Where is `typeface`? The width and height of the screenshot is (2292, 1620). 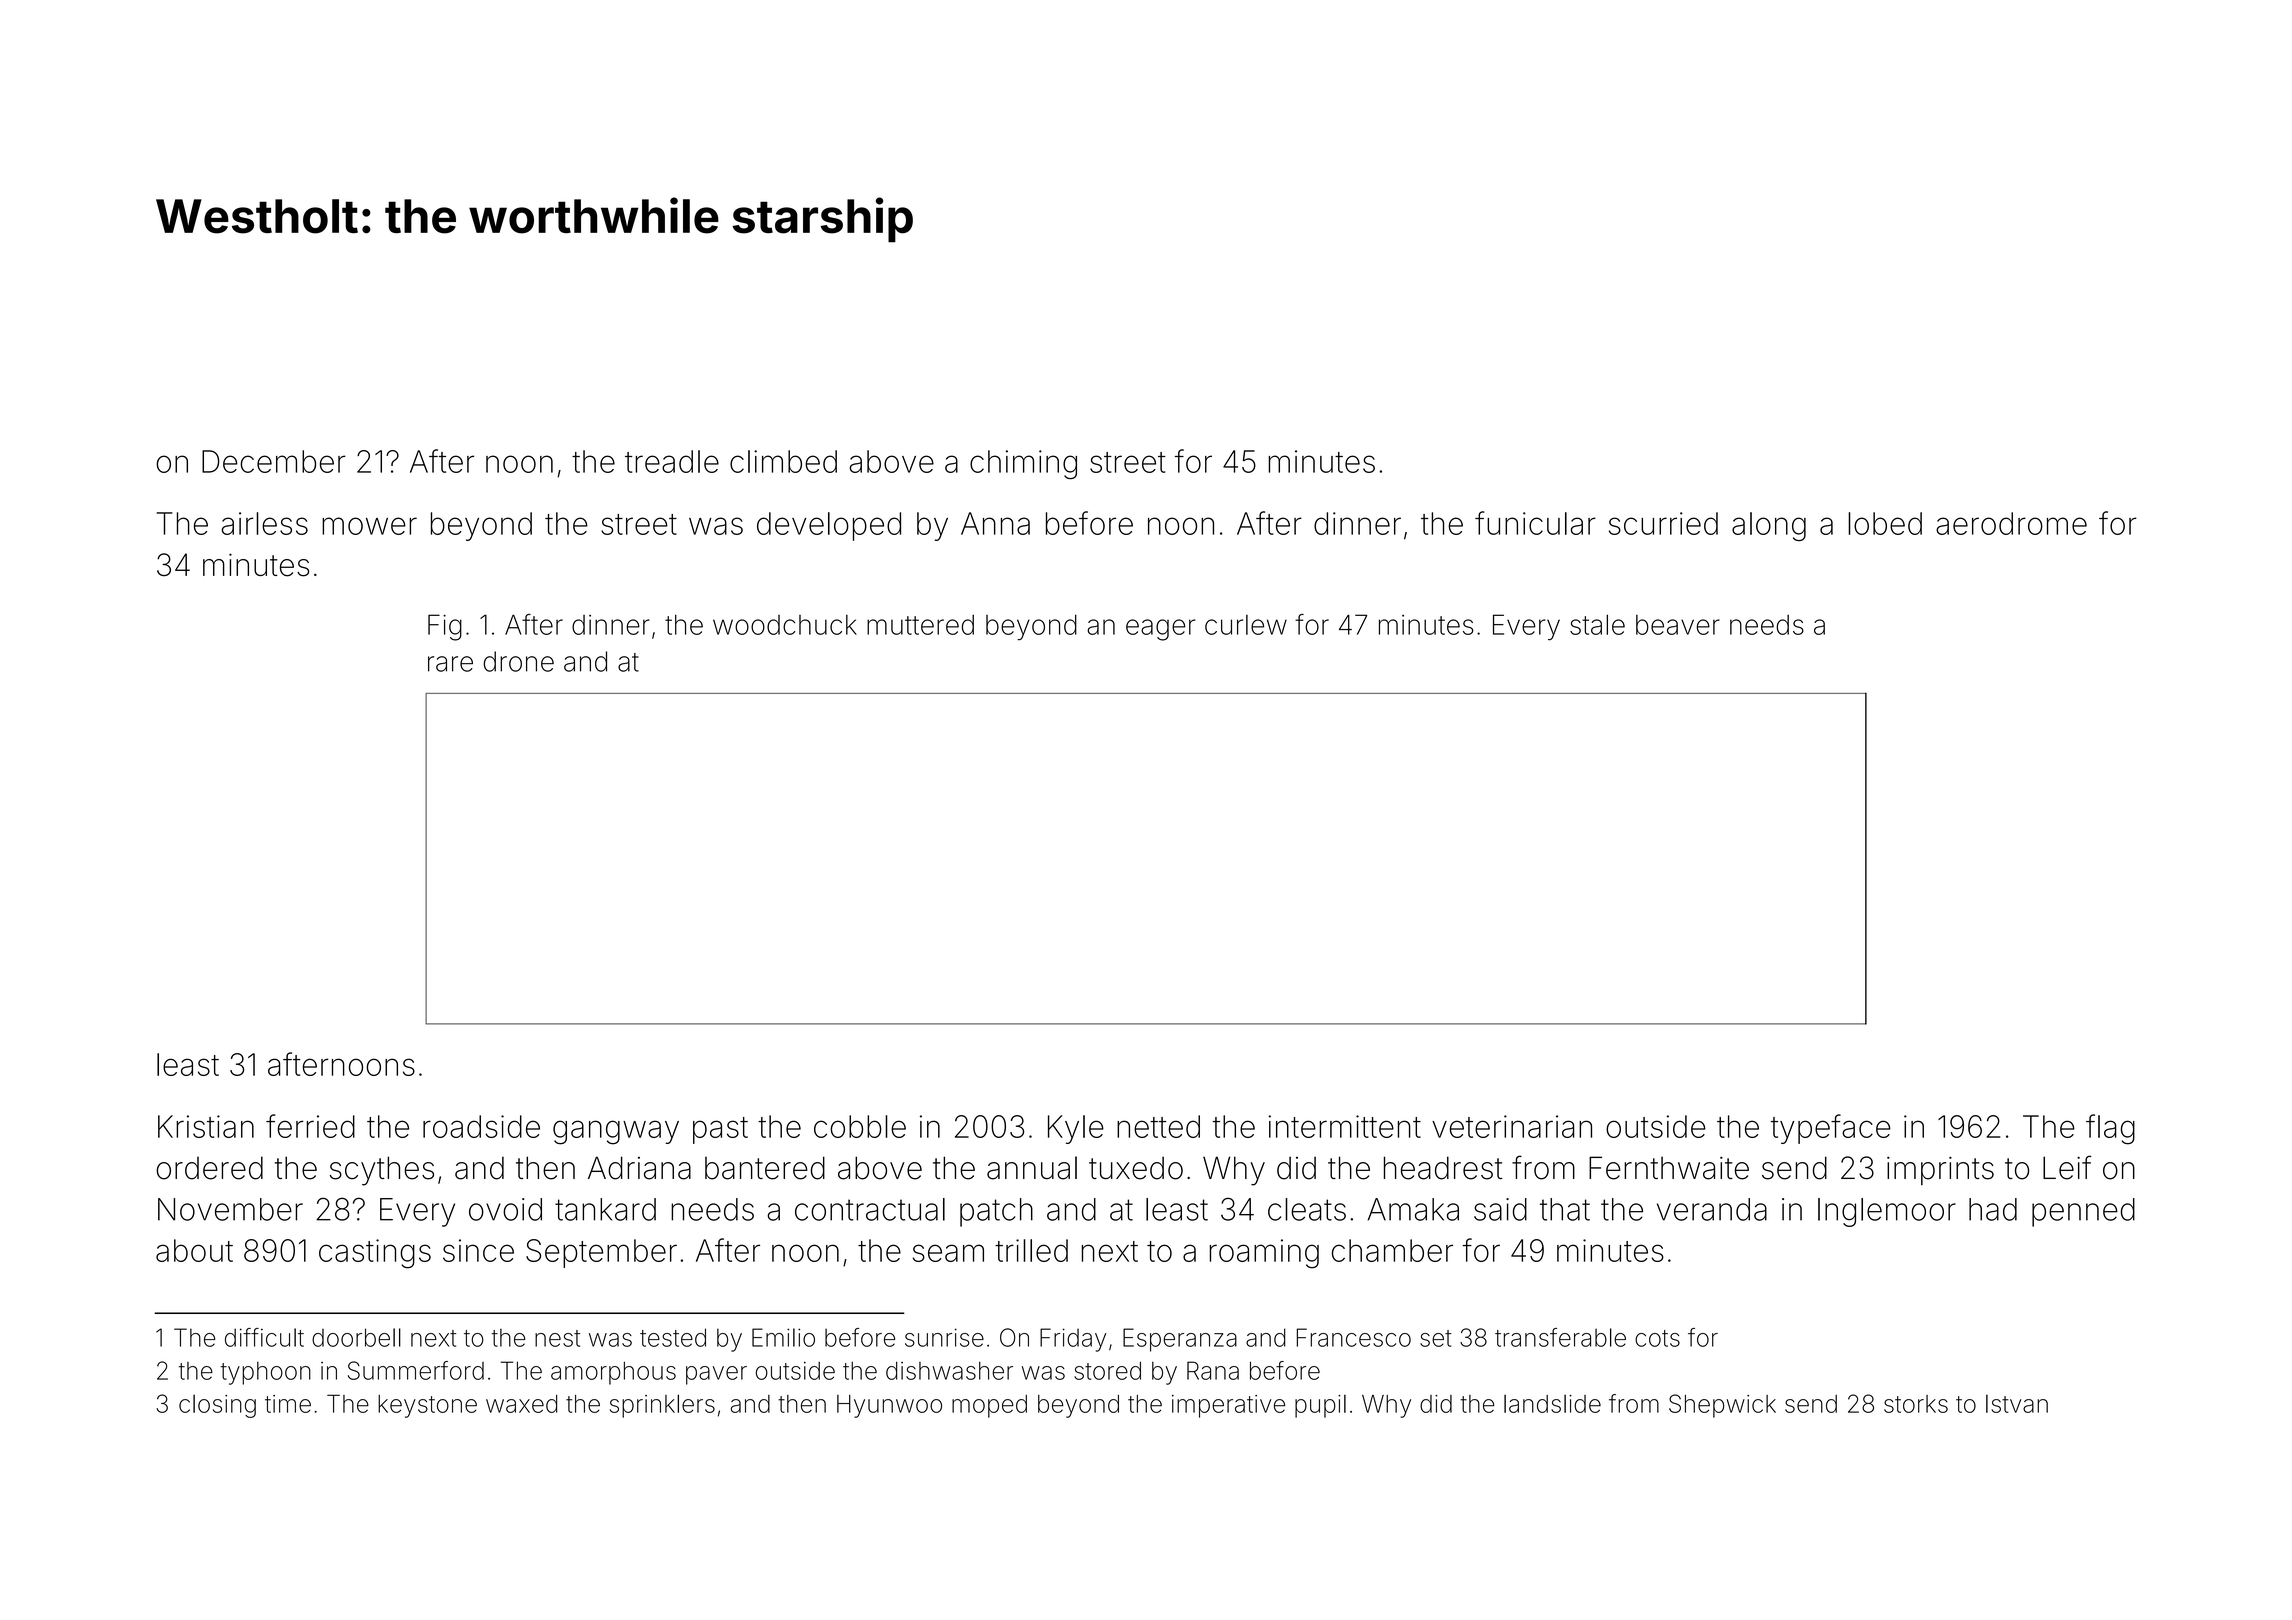
typeface is located at coordinates (1831, 1129).
